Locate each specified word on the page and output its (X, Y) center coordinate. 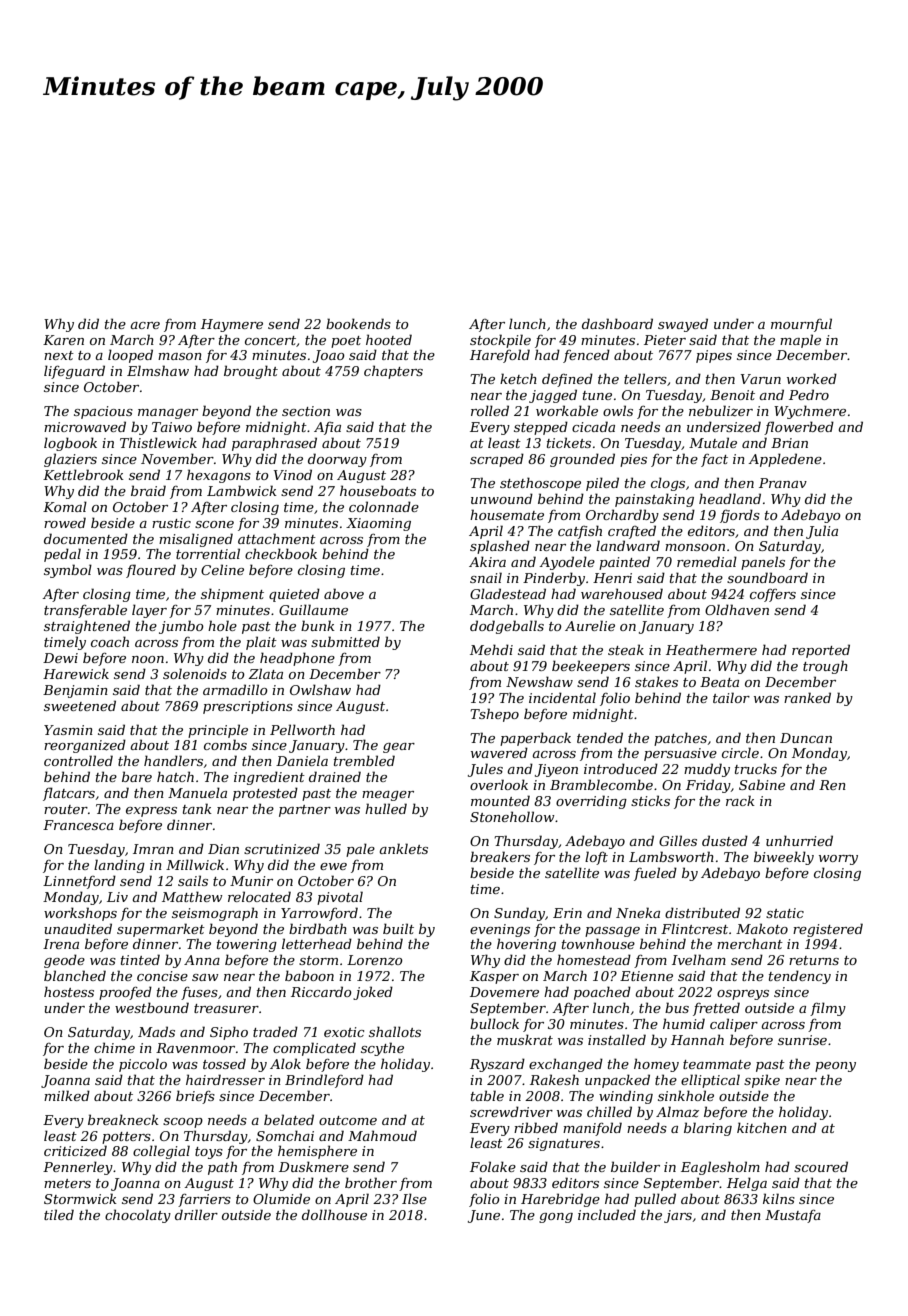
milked (67, 1095)
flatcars (69, 794)
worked (812, 378)
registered (828, 930)
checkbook (281, 553)
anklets (403, 848)
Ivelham (699, 959)
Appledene (785, 460)
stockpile (500, 341)
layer (149, 611)
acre (145, 325)
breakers (500, 856)
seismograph (215, 914)
